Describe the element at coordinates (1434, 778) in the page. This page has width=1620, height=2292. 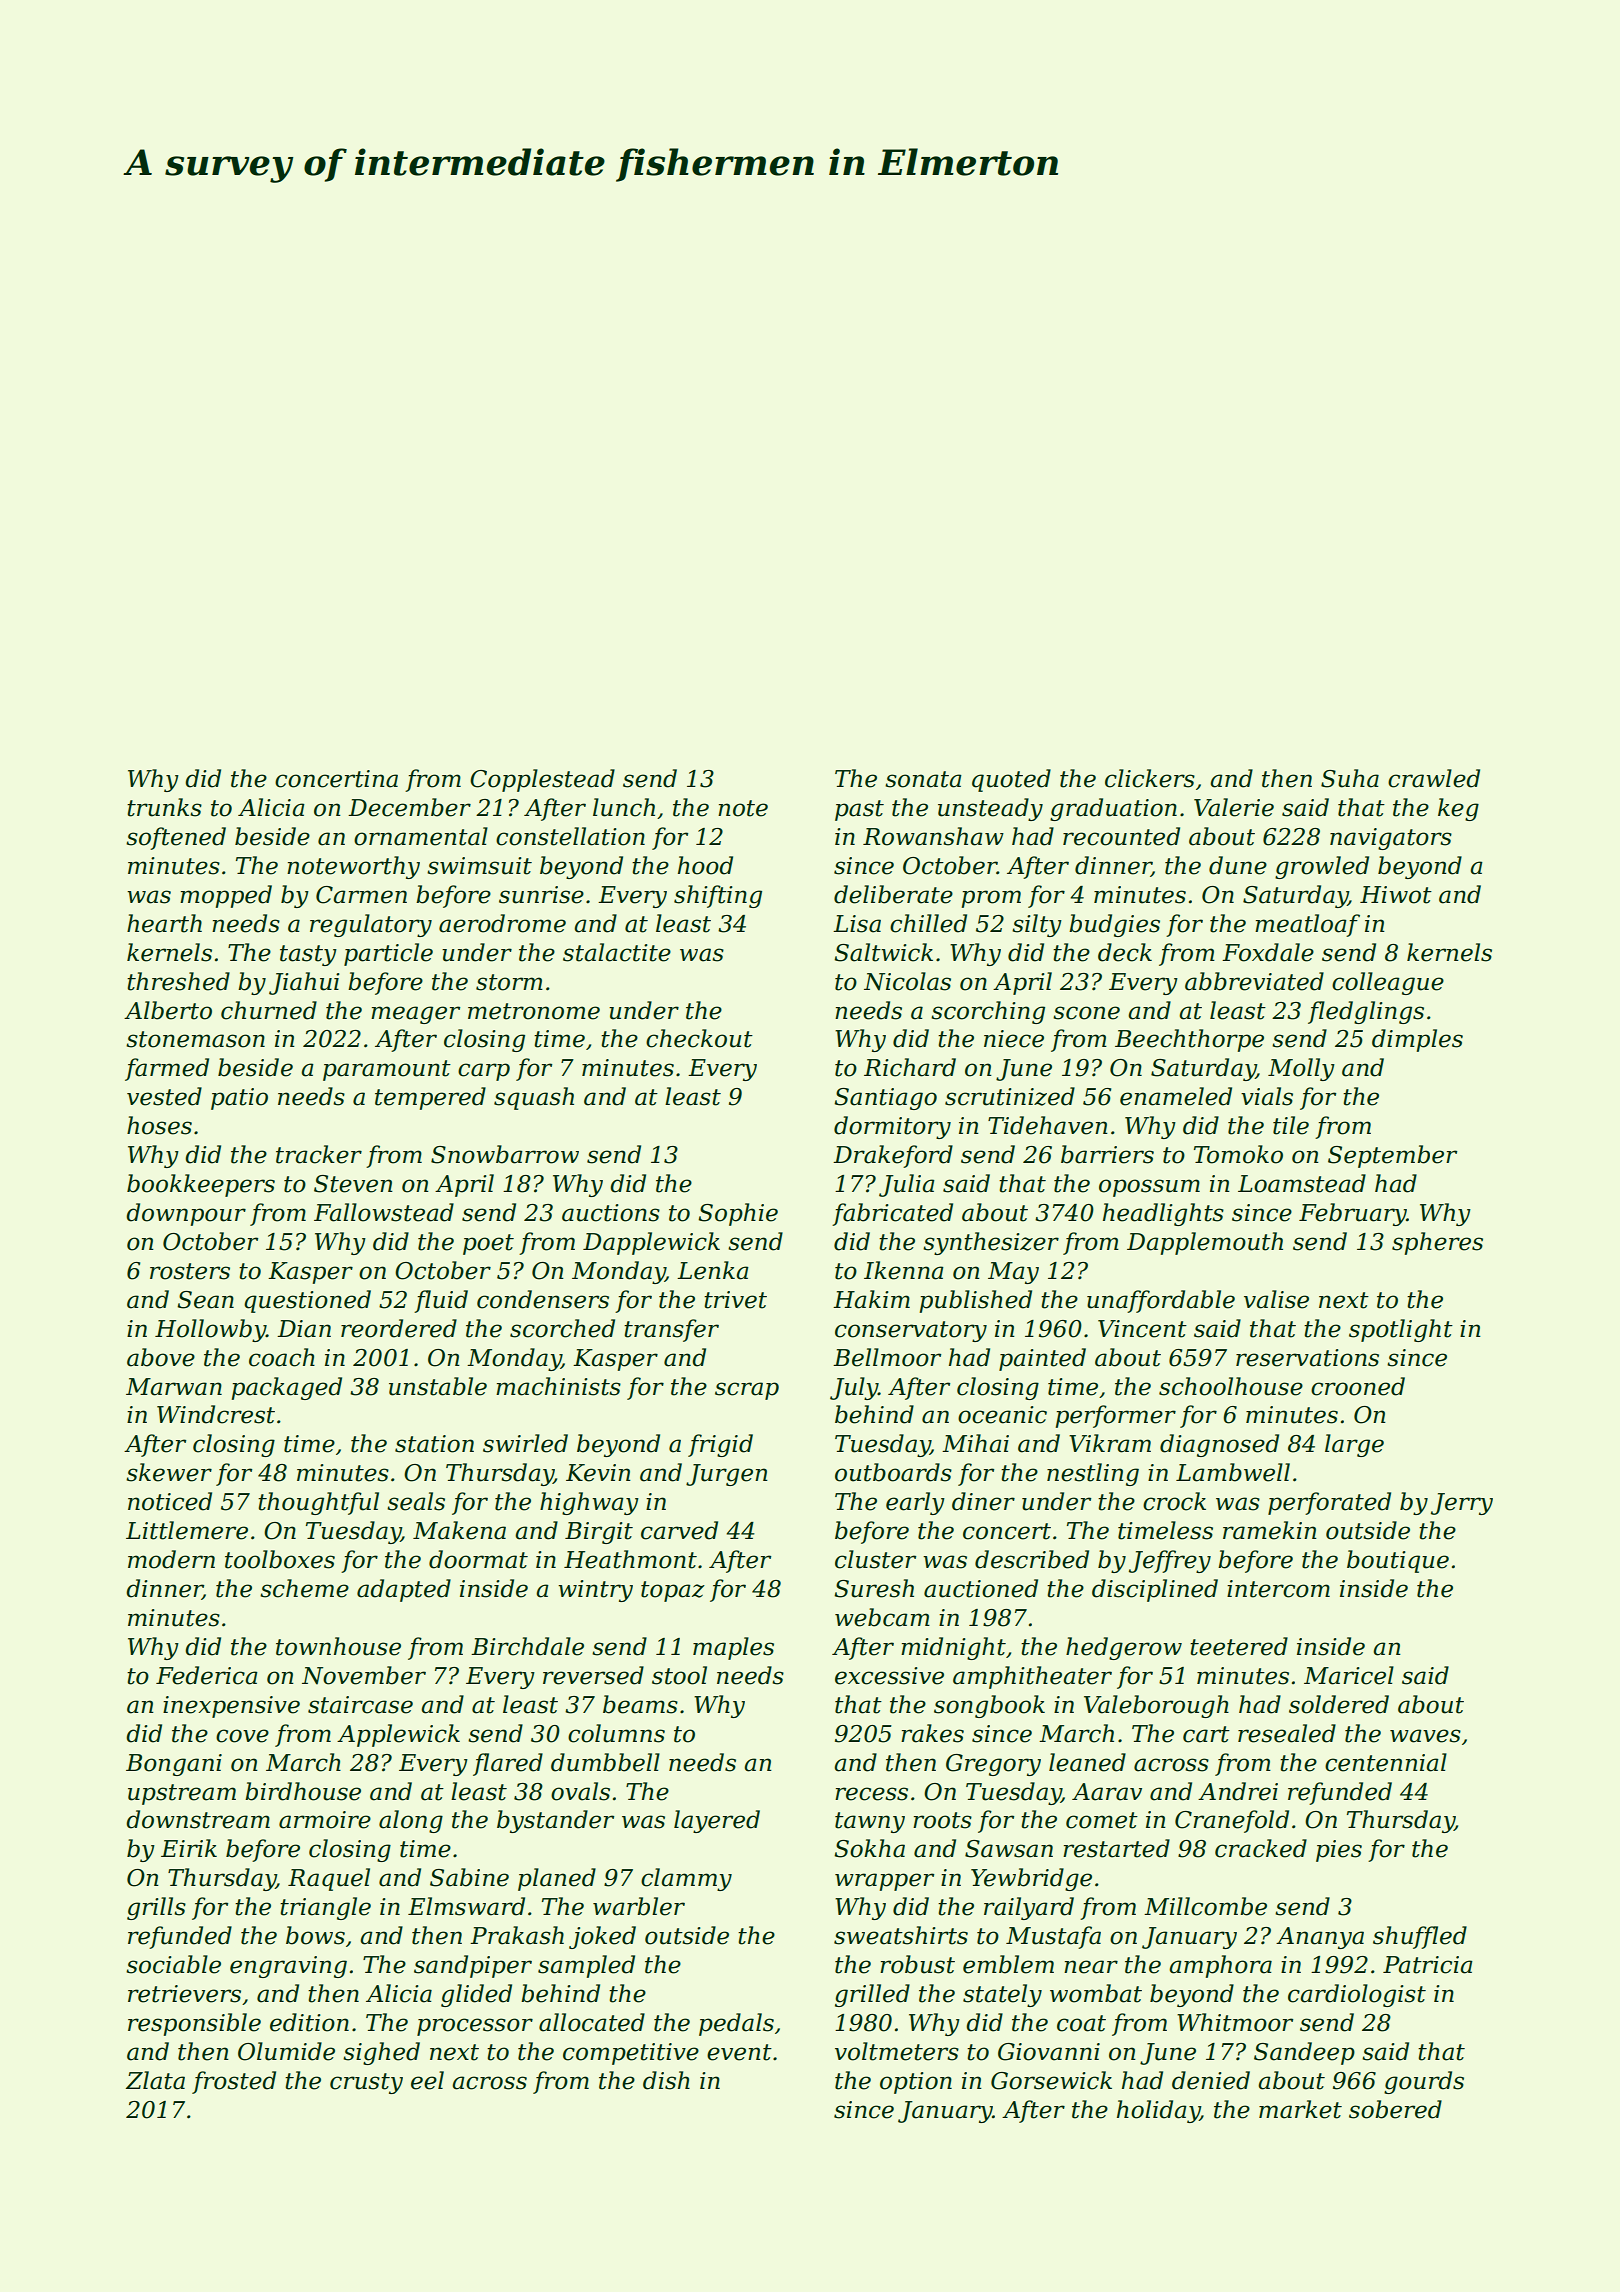
I see `crawled` at that location.
